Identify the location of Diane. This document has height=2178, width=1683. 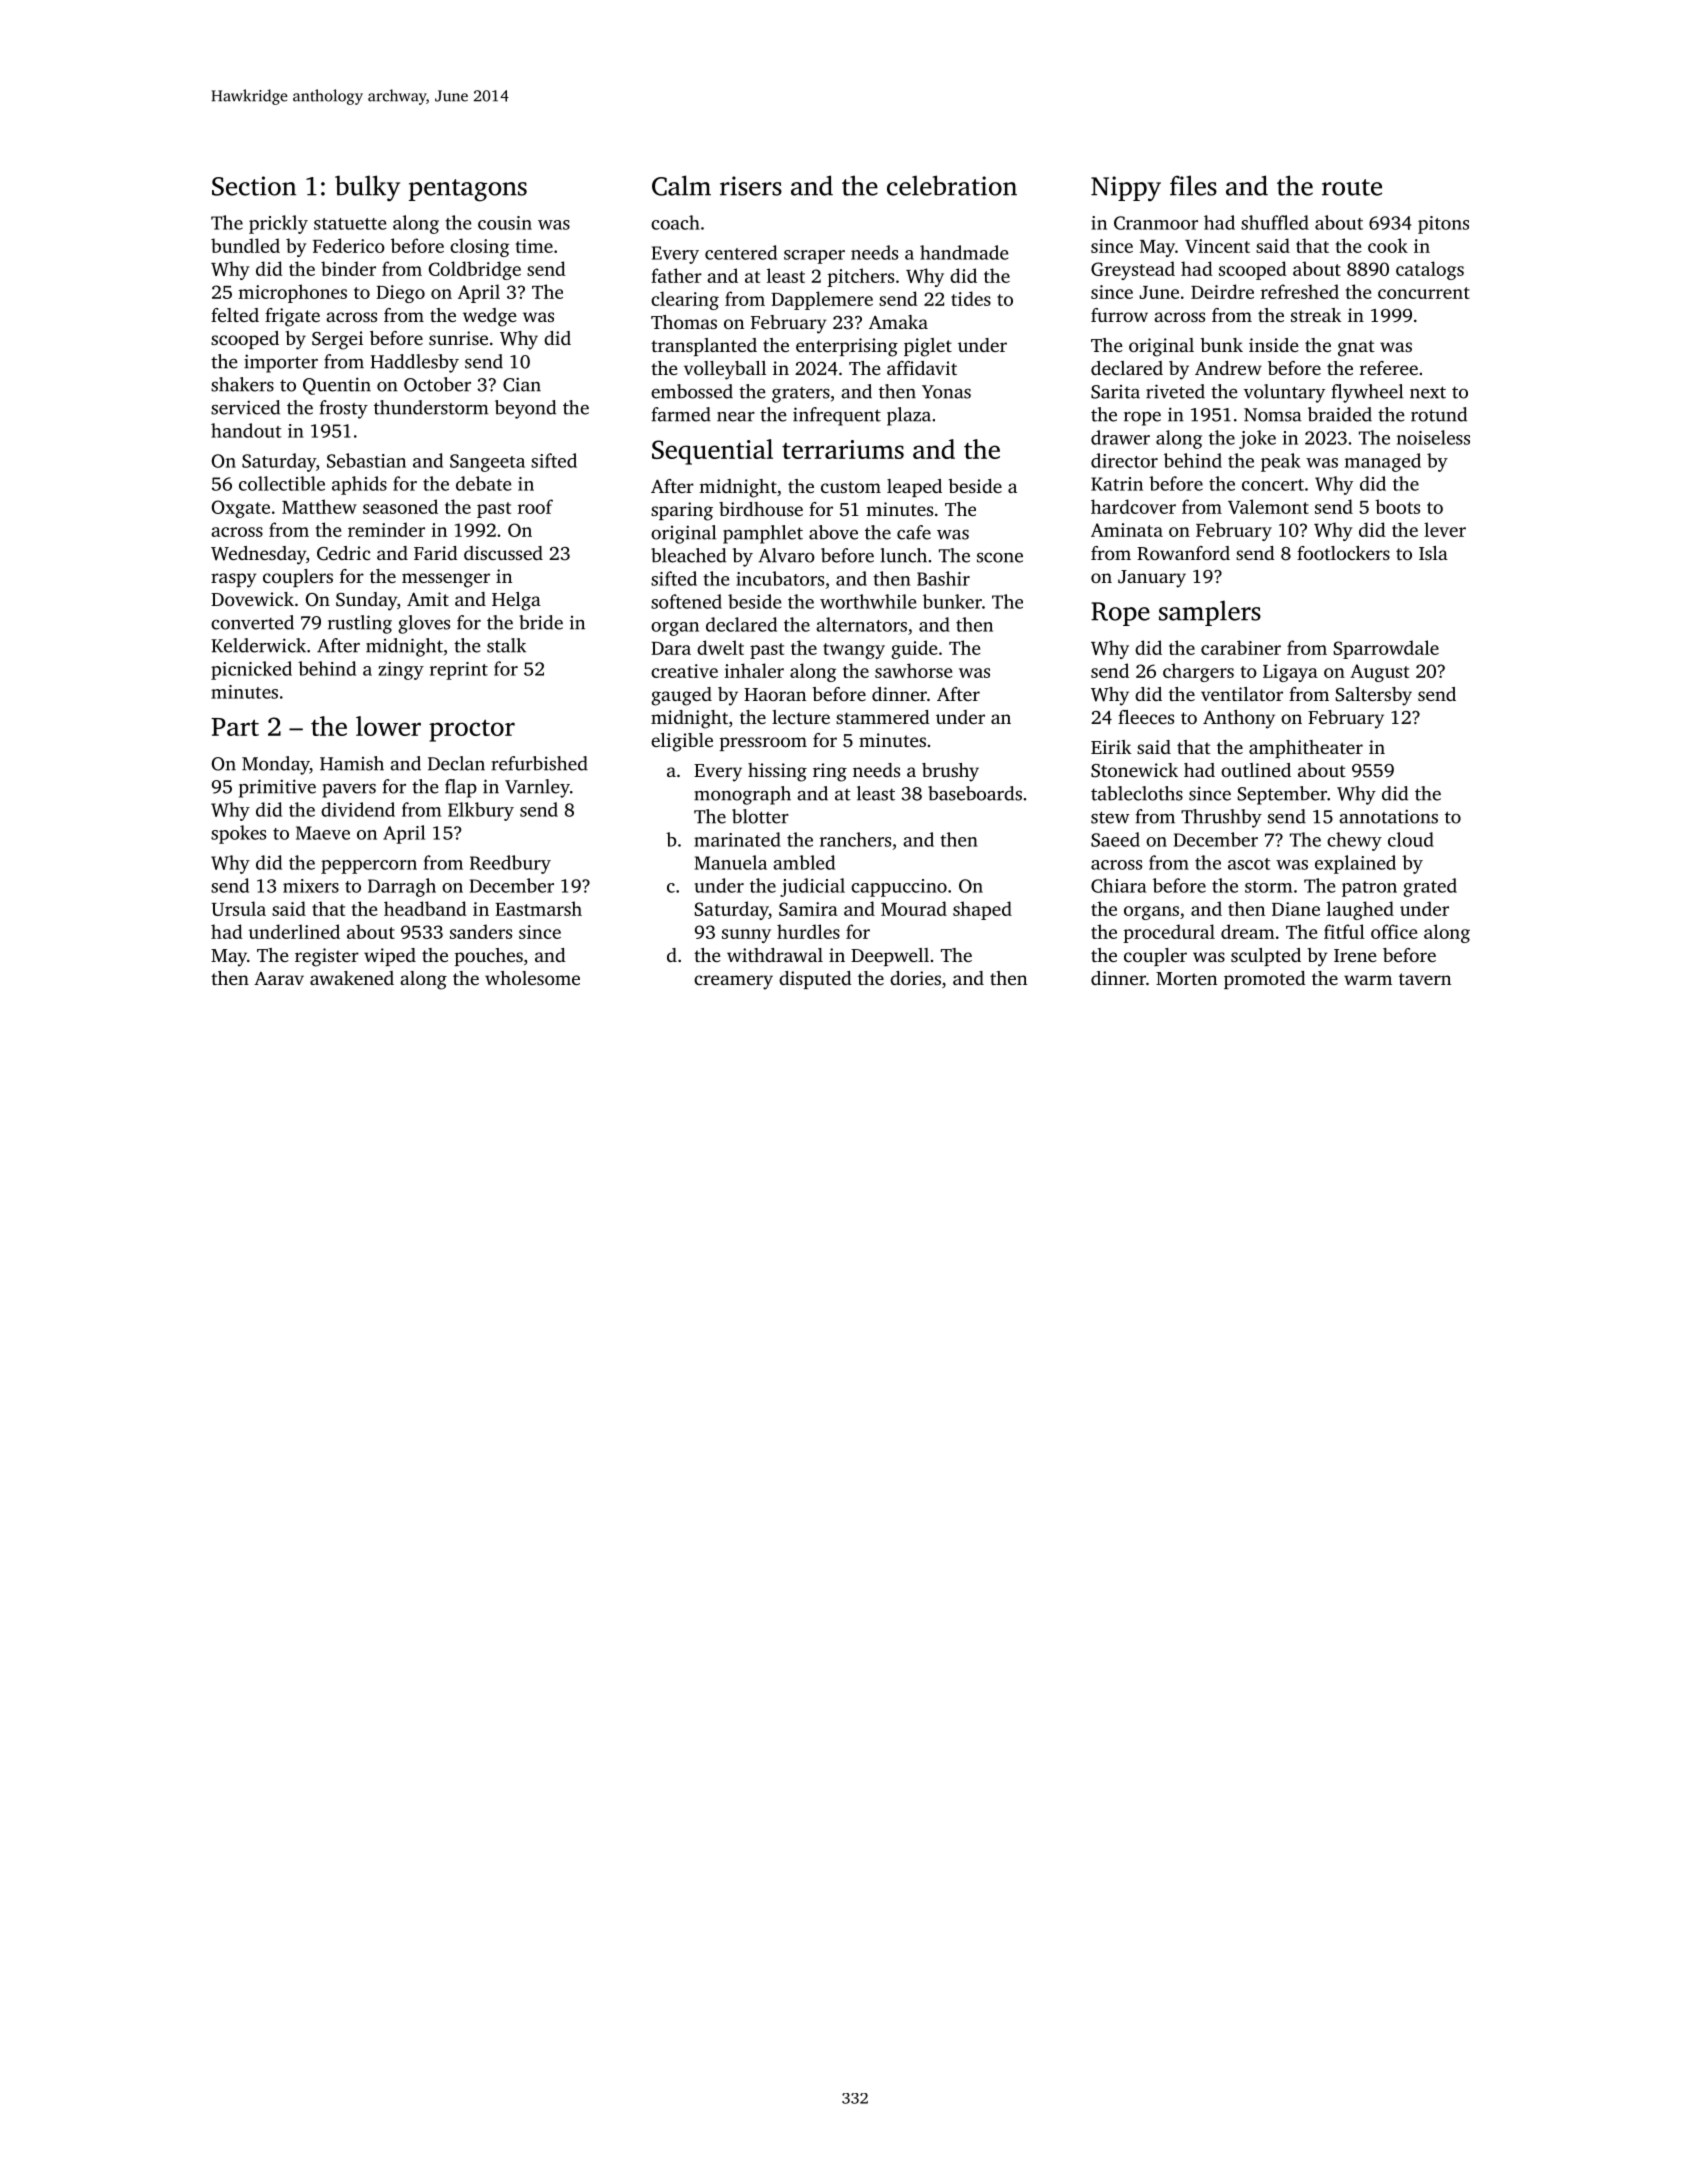
(1296, 909).
